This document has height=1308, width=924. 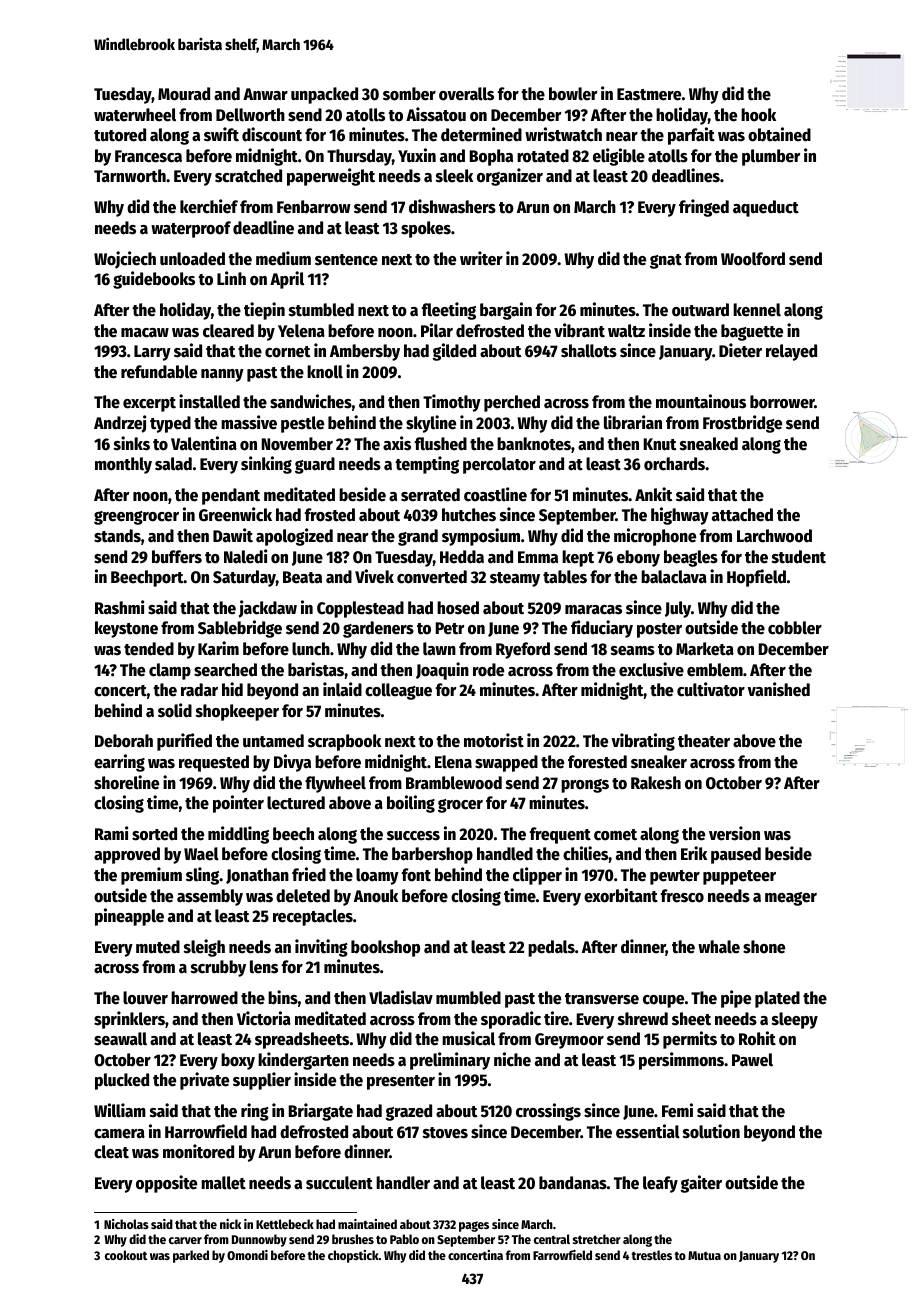 I want to click on Anwar, so click(x=265, y=94).
